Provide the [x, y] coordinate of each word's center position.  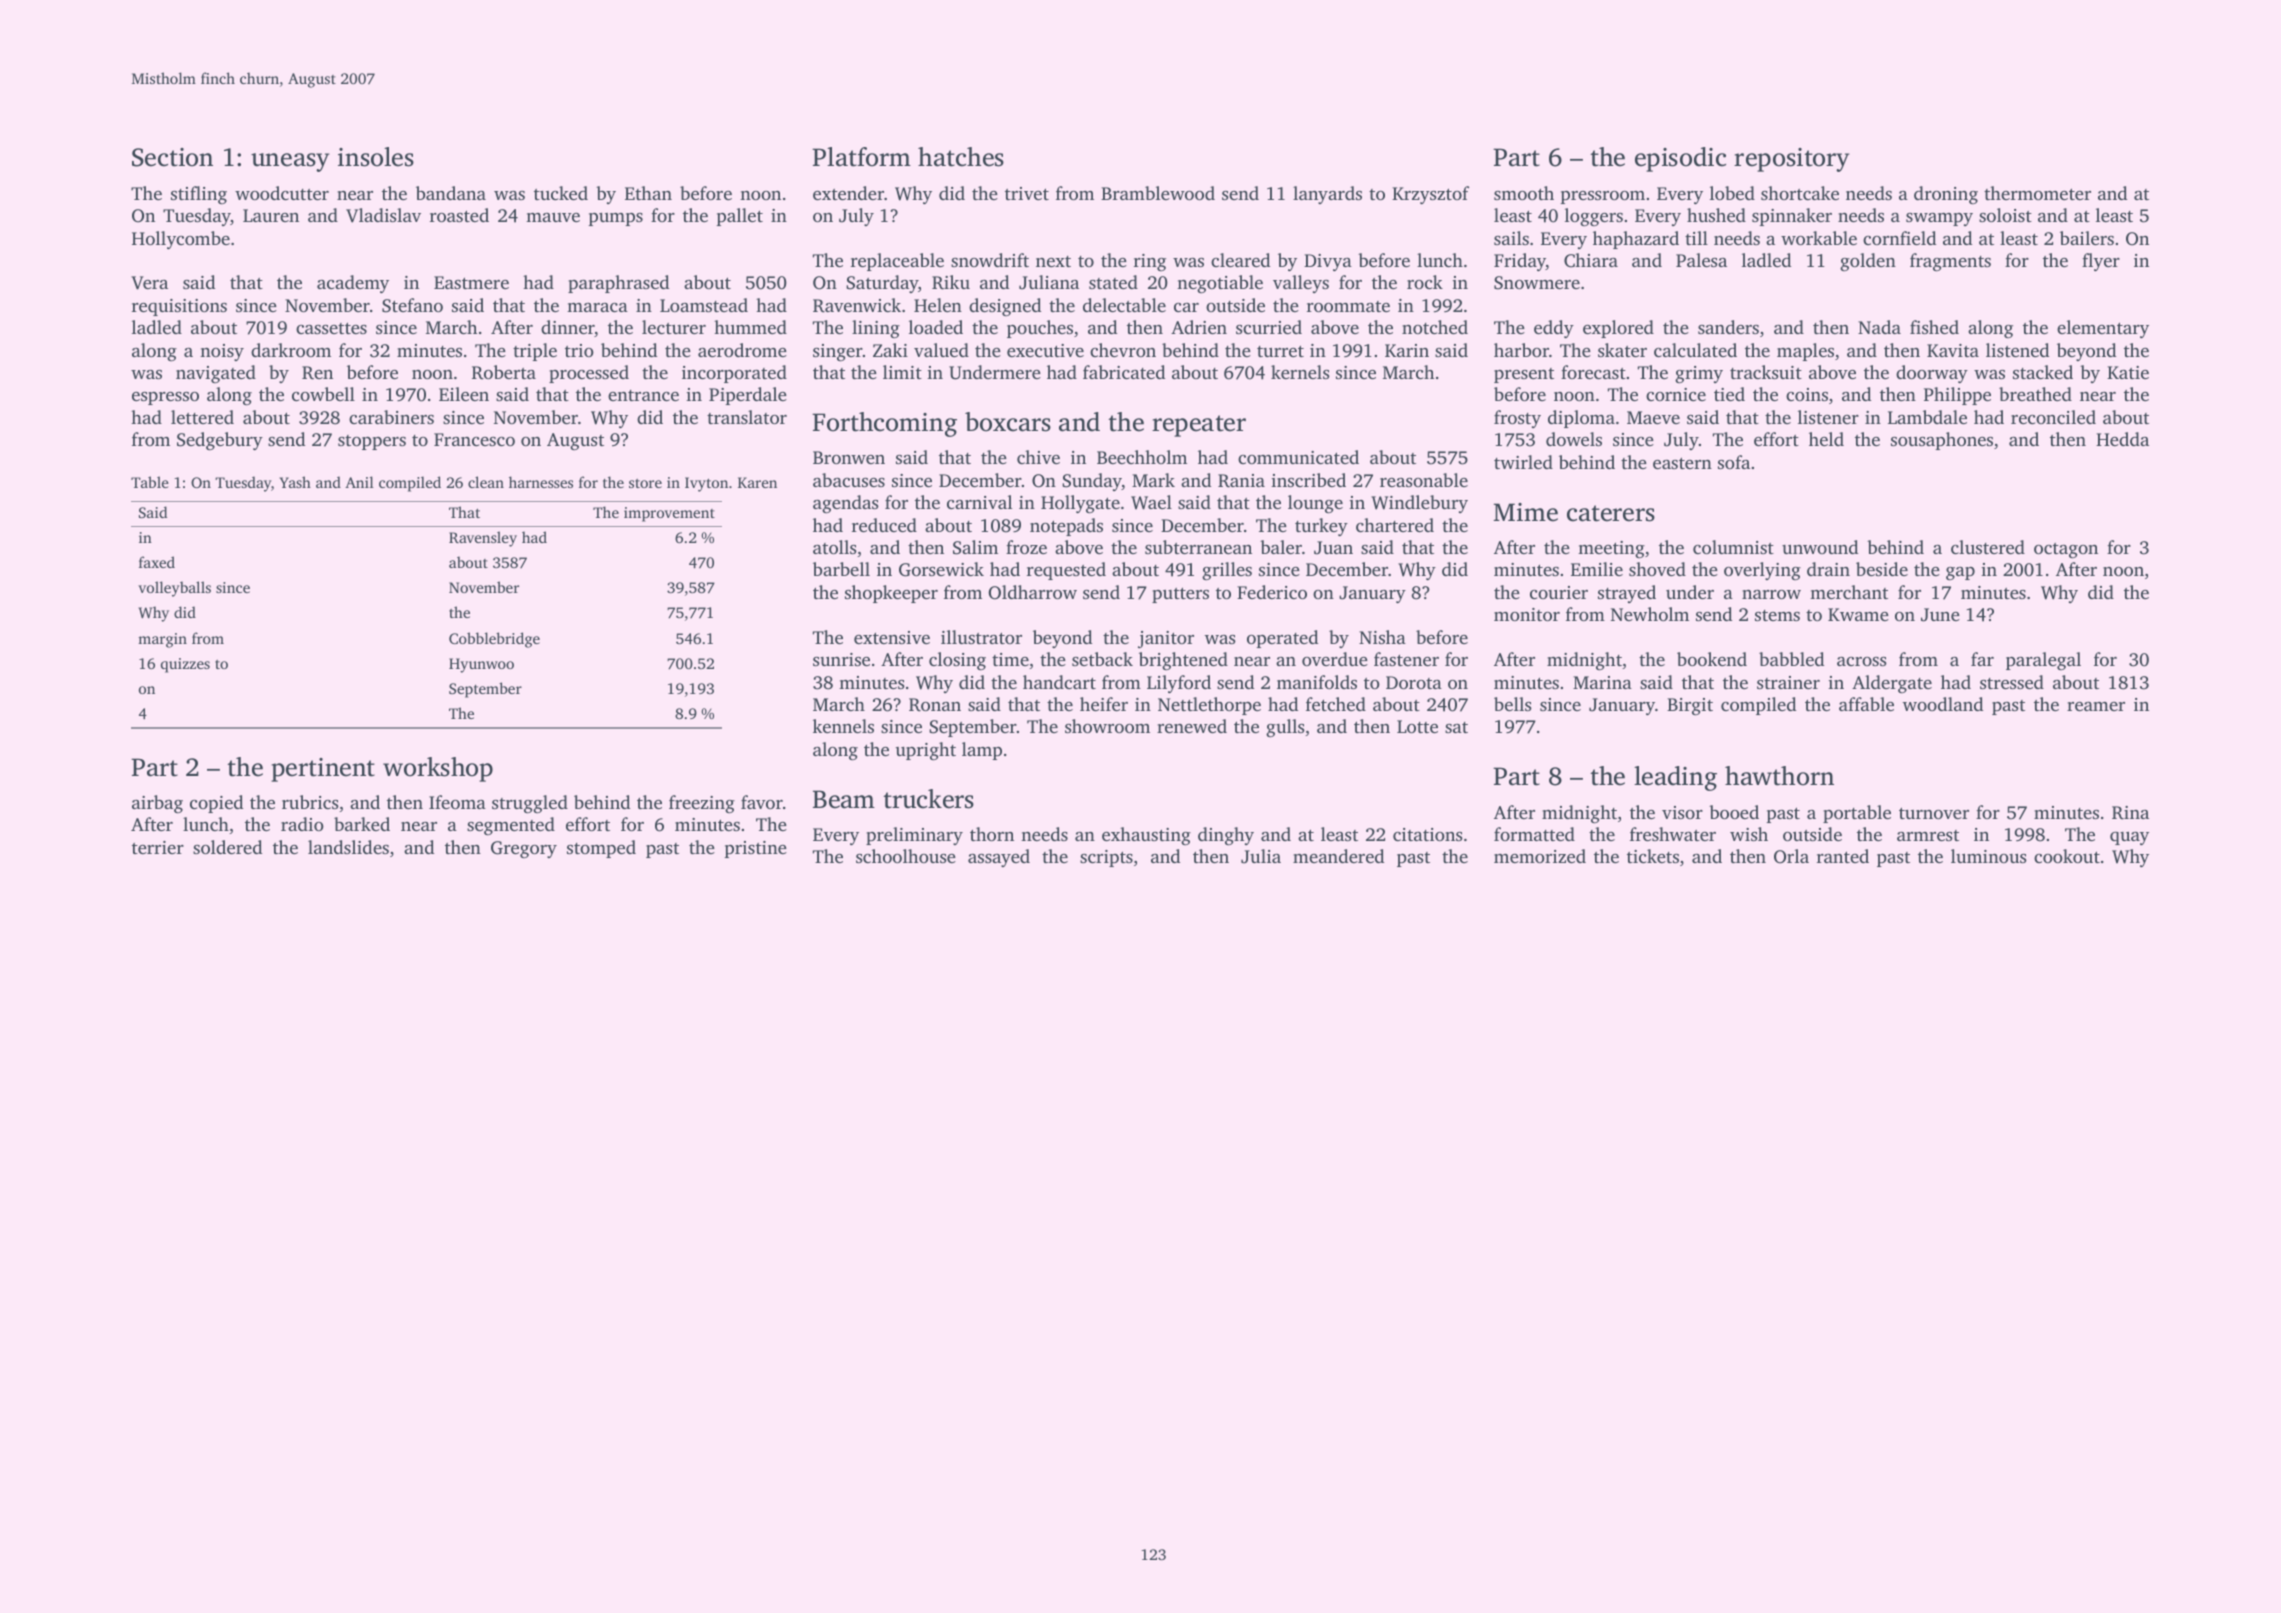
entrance [643, 395]
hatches [961, 157]
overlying [1762, 571]
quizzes [185, 665]
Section [172, 157]
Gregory [524, 849]
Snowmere [1537, 283]
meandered [1338, 856]
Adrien [1199, 327]
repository [1791, 160]
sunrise [841, 659]
